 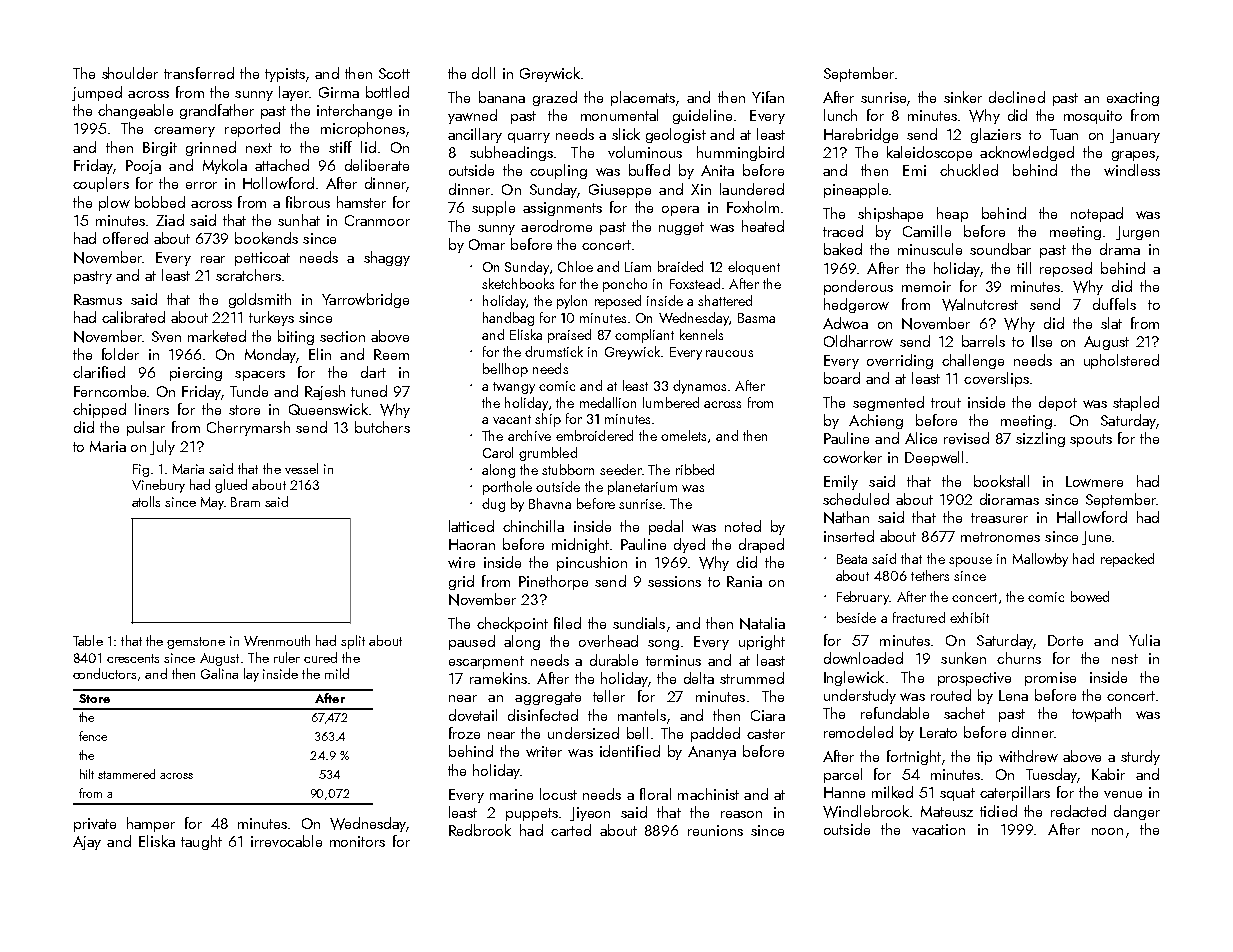 What do you see at coordinates (130, 73) in the screenshot?
I see `shoulder` at bounding box center [130, 73].
